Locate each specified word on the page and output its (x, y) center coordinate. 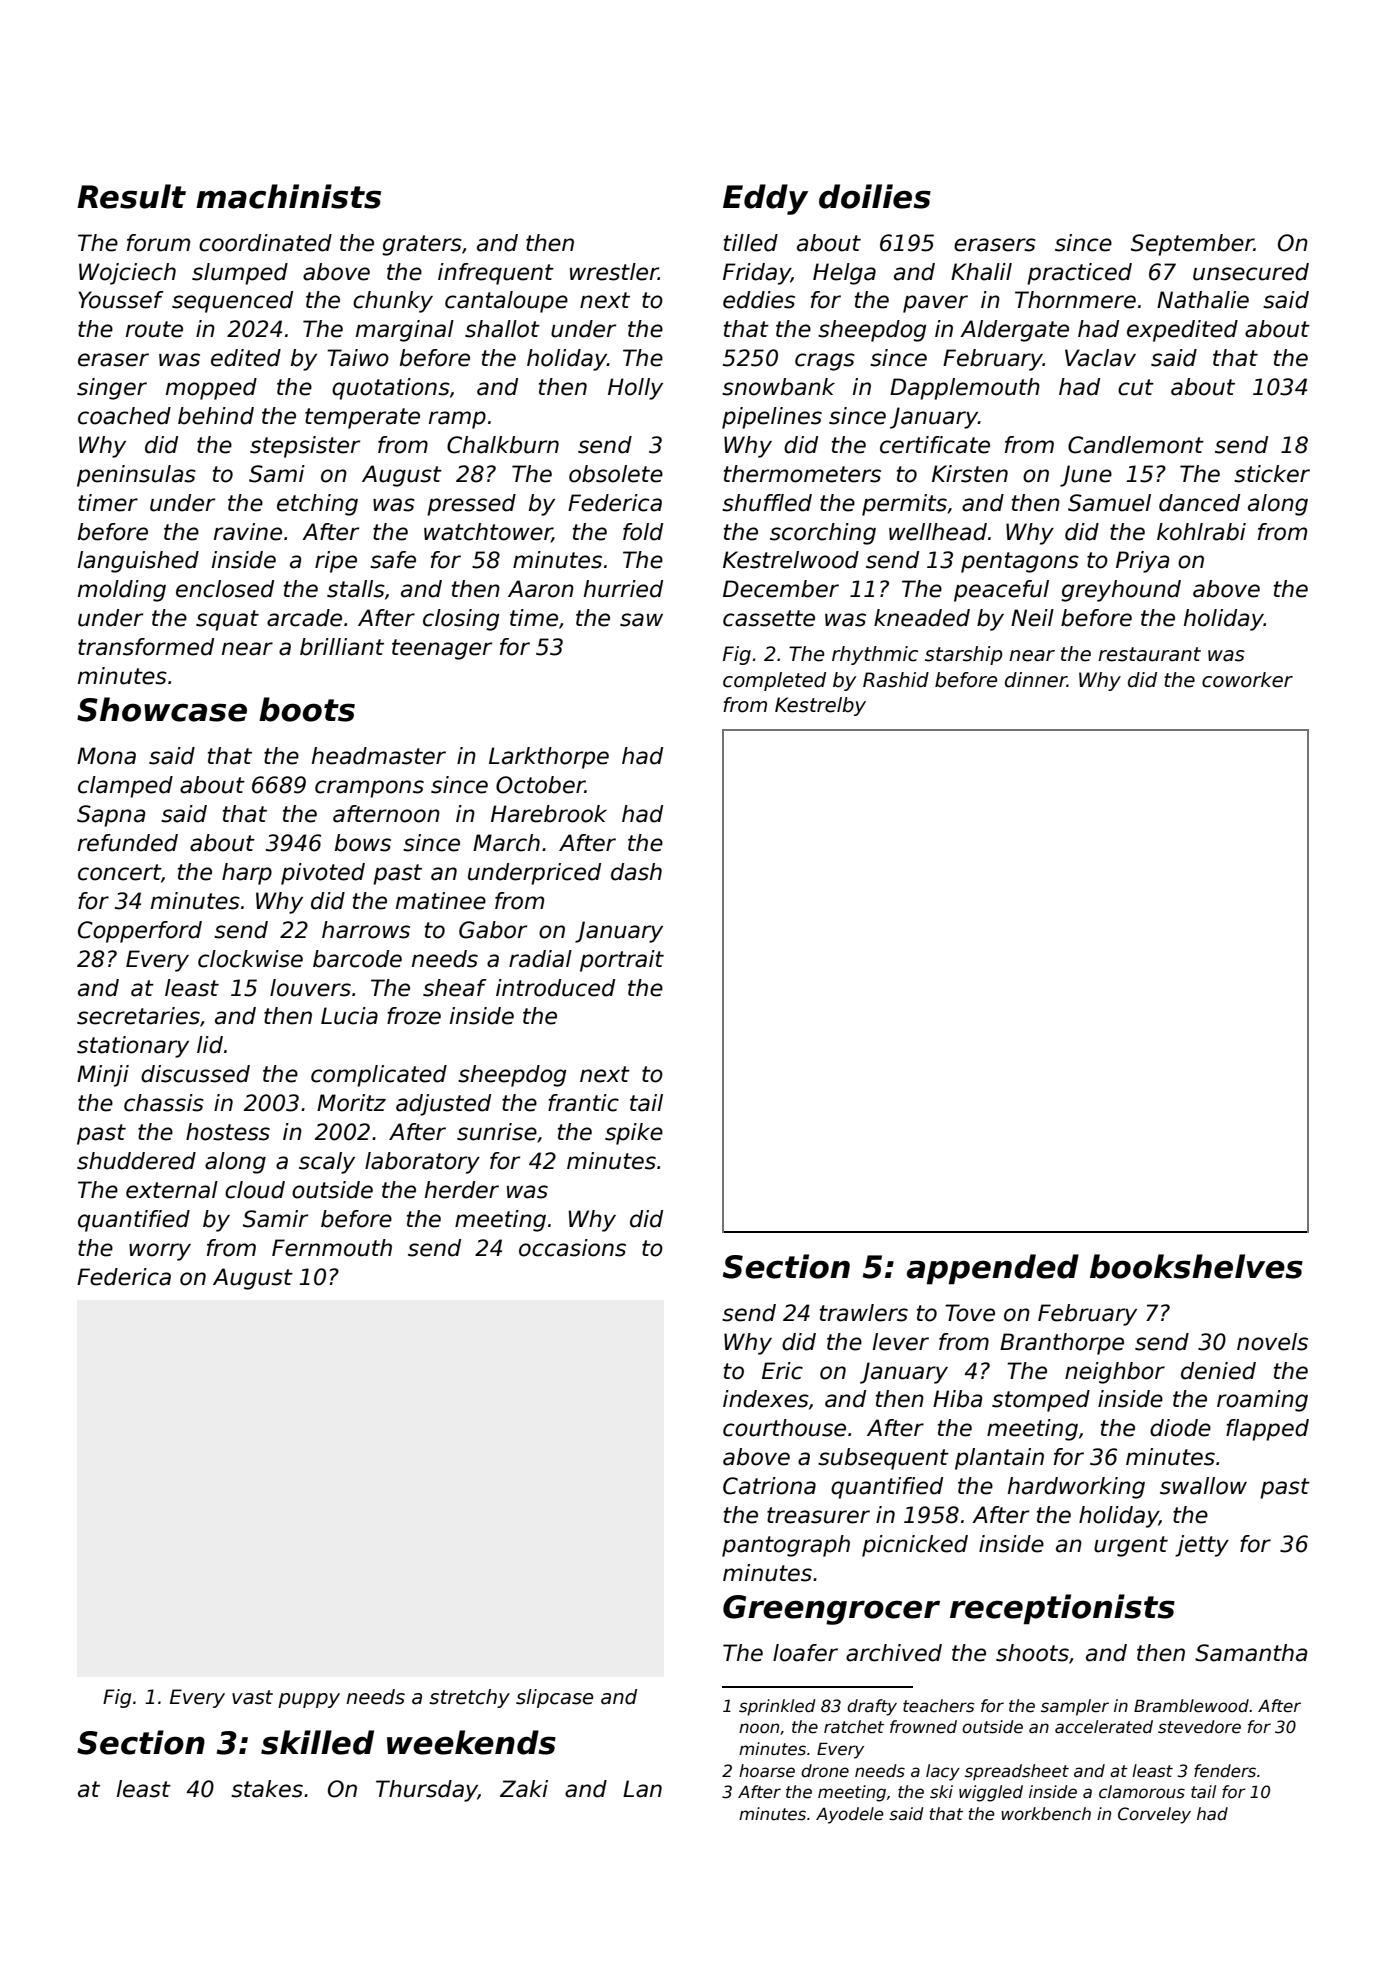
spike (634, 1134)
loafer (805, 1653)
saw (641, 620)
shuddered (136, 1161)
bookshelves (1196, 1266)
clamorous (1142, 1792)
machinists (288, 196)
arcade (304, 618)
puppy (309, 1700)
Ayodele (850, 1815)
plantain (999, 1459)
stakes (267, 1789)
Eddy (765, 199)
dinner (1036, 680)
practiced (1079, 274)
